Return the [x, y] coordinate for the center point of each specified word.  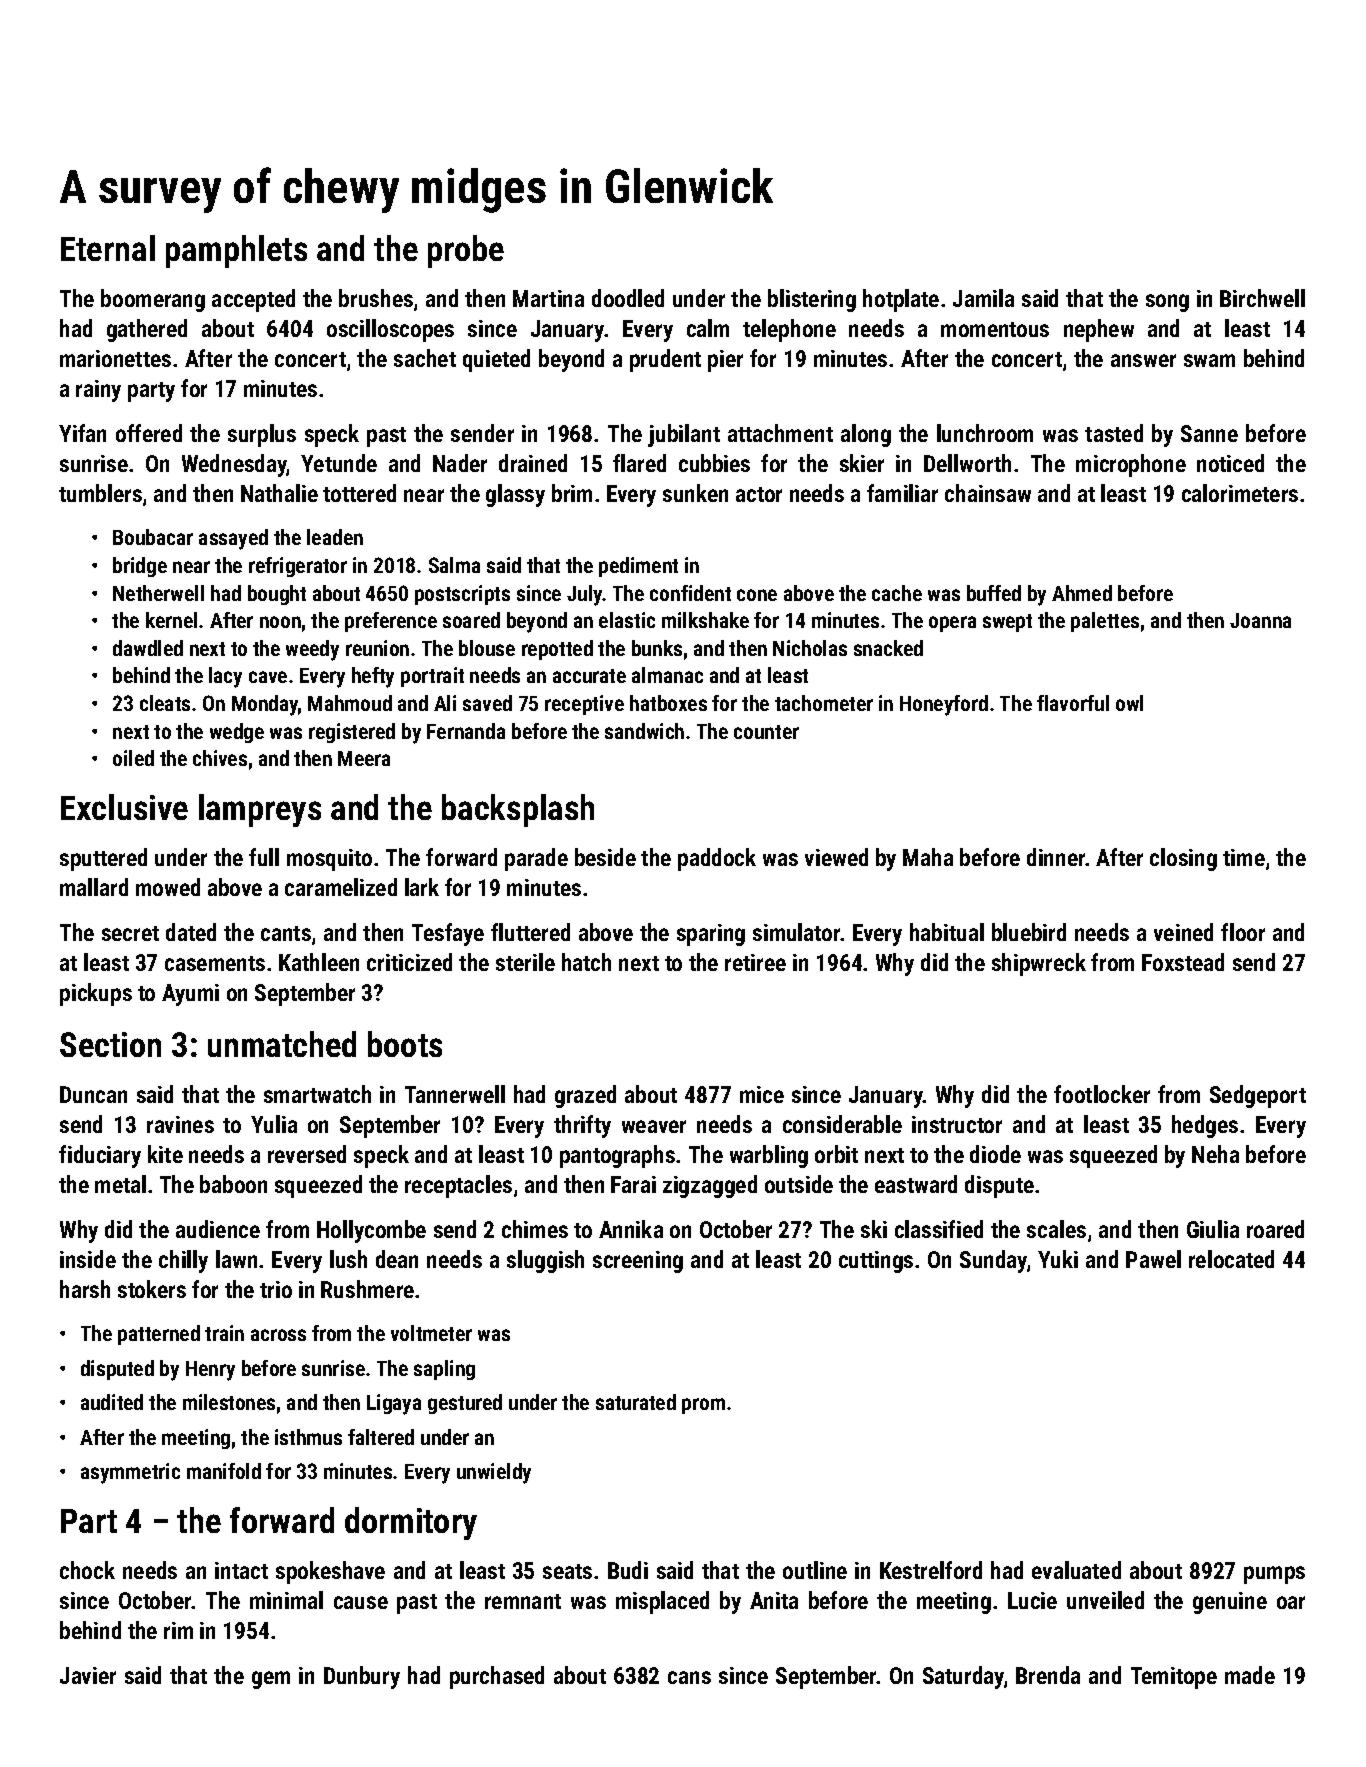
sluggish [545, 1261]
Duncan [93, 1094]
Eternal [108, 248]
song [1167, 303]
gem [271, 1680]
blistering [812, 300]
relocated [1231, 1259]
